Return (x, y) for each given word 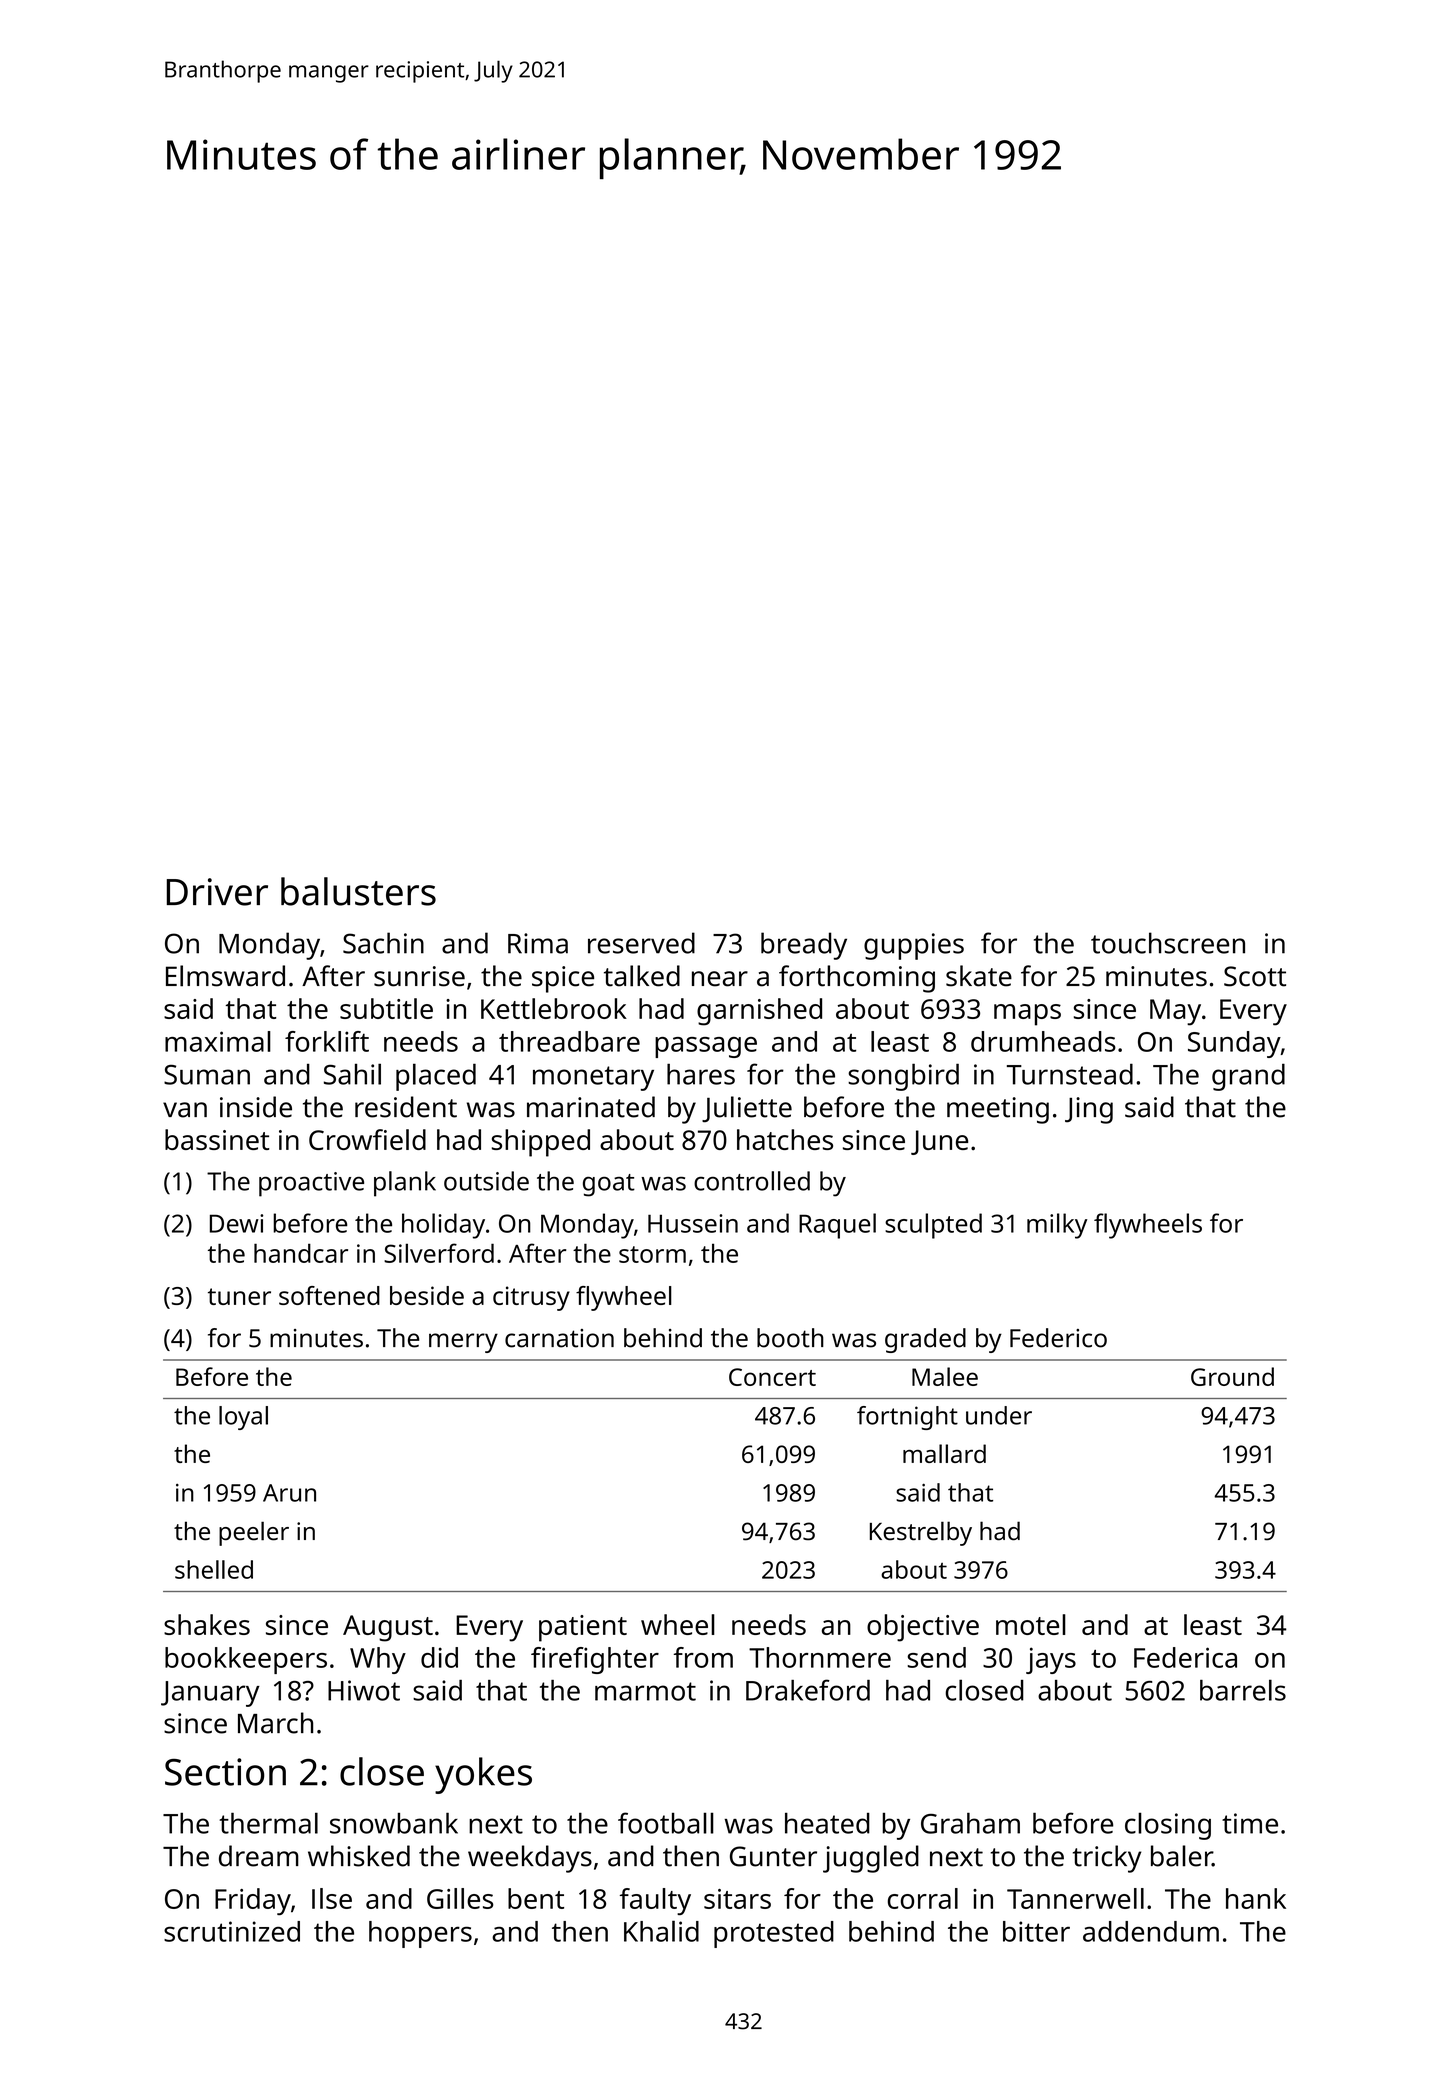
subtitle (386, 1008)
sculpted (933, 1226)
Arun (289, 1493)
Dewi (236, 1223)
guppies (914, 946)
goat (609, 1185)
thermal (268, 1823)
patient (583, 1628)
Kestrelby (921, 1533)
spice (563, 979)
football (666, 1823)
